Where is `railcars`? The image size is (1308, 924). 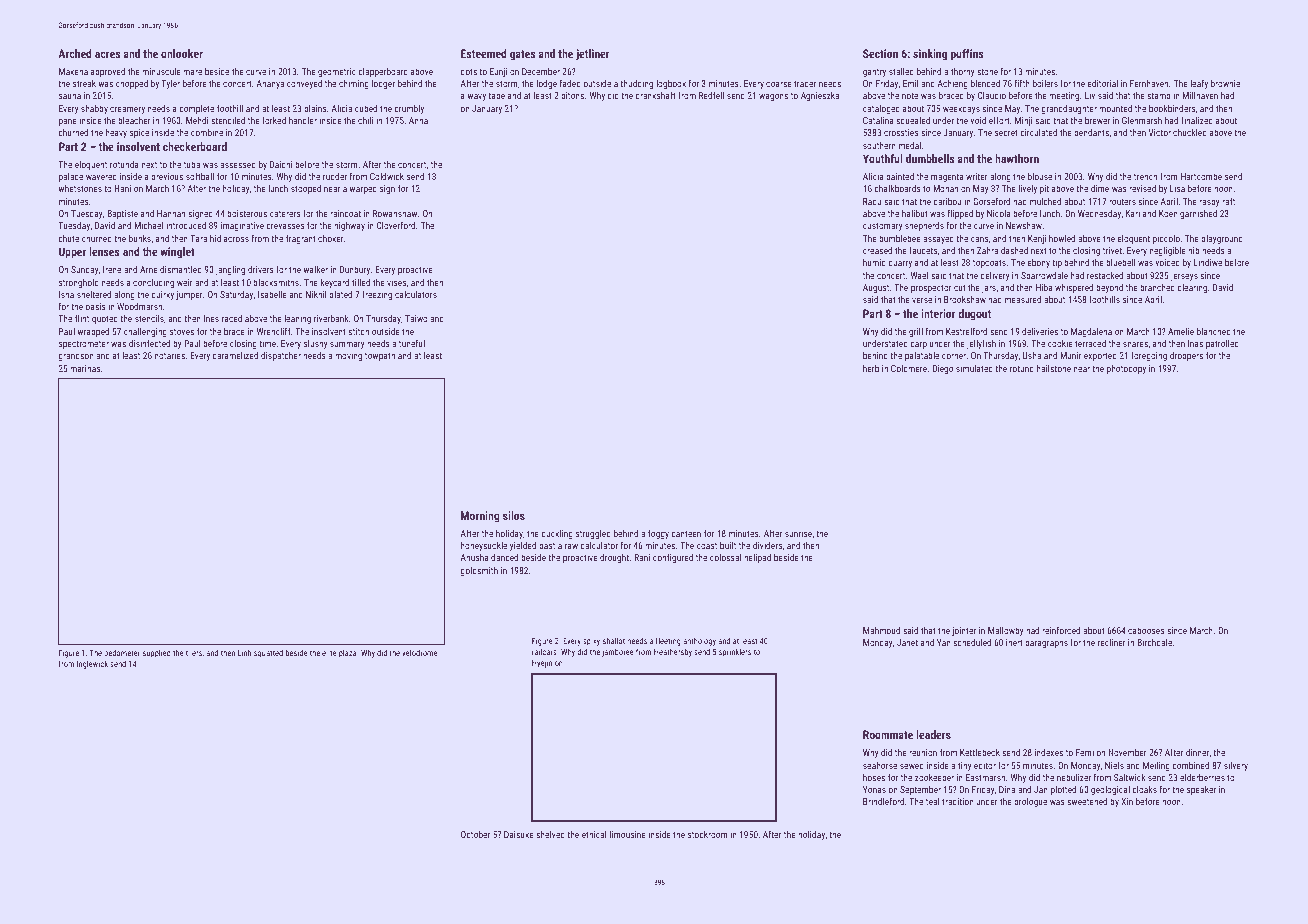
railcars is located at coordinates (544, 651).
